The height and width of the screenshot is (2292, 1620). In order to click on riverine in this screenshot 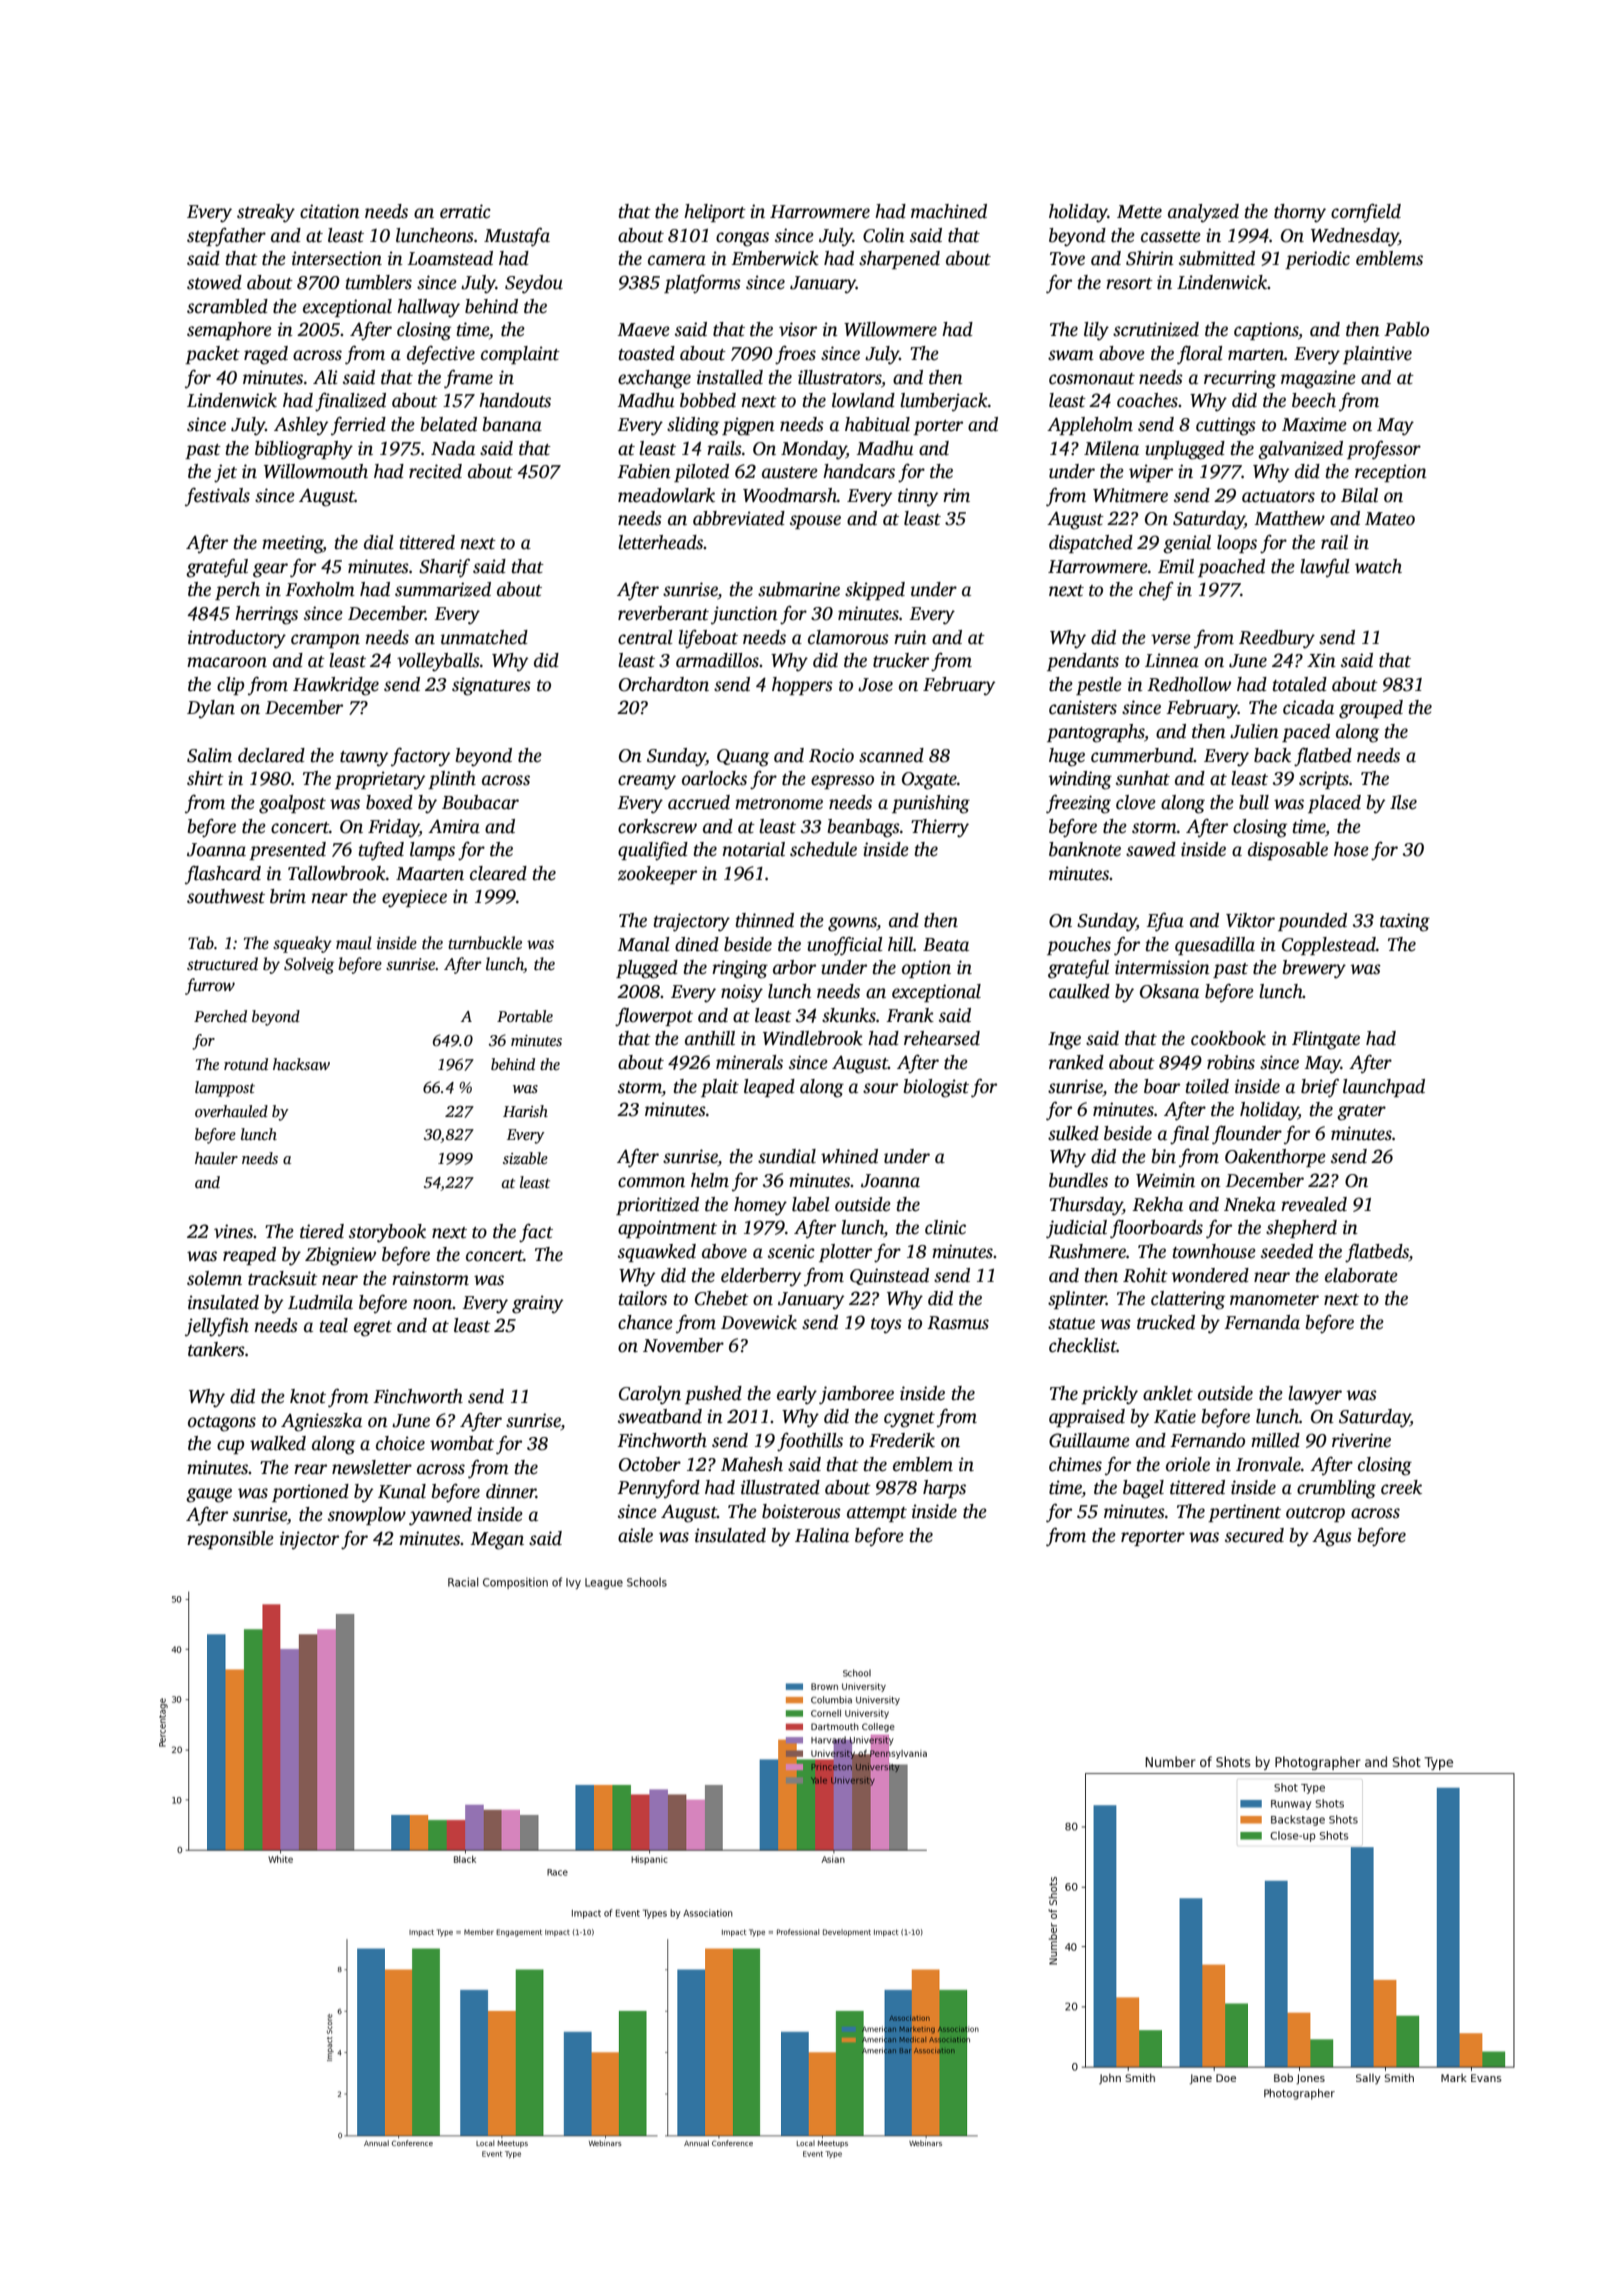, I will do `click(1361, 1440)`.
